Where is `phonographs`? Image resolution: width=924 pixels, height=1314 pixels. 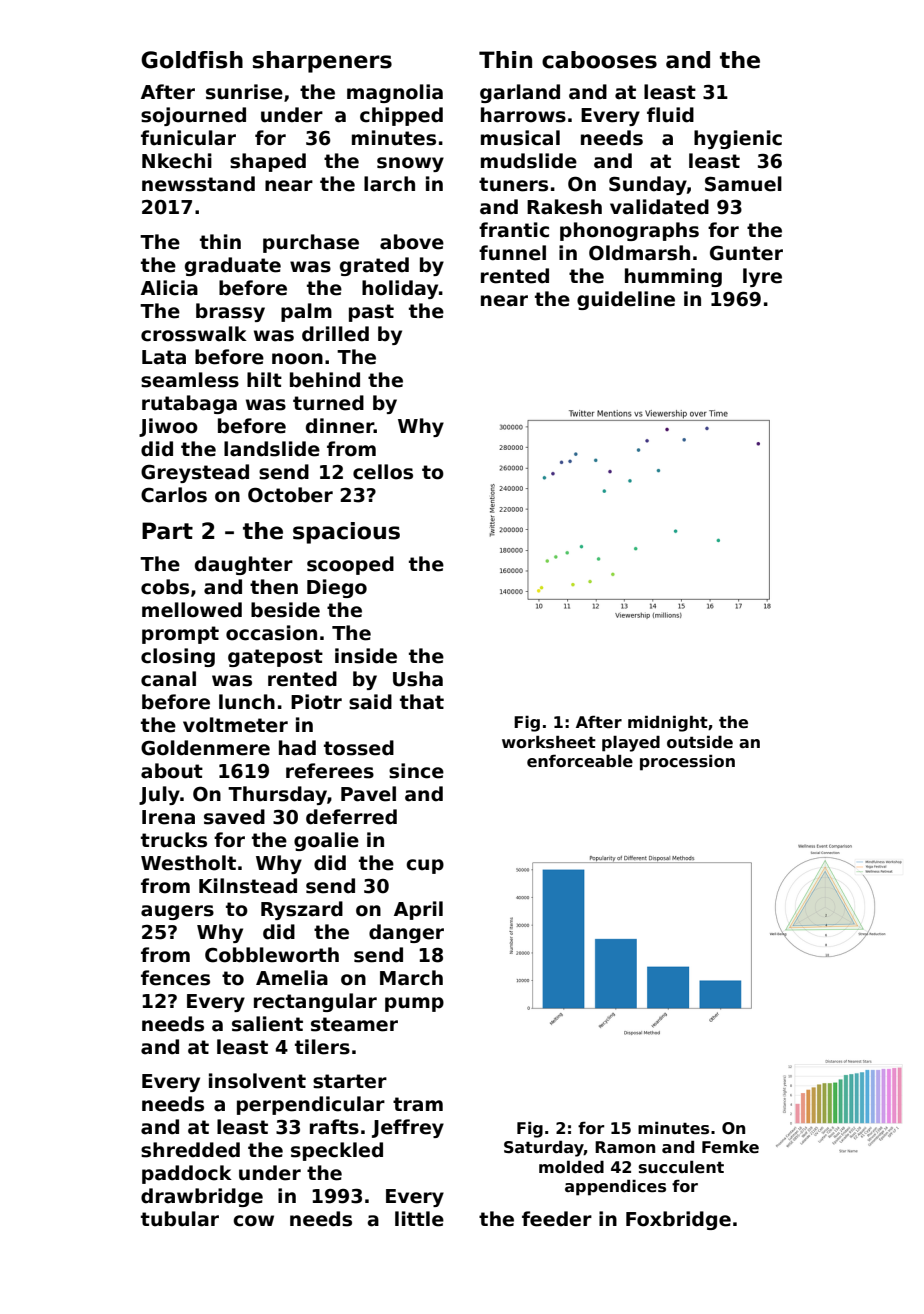
phonographs is located at coordinates (629, 231).
